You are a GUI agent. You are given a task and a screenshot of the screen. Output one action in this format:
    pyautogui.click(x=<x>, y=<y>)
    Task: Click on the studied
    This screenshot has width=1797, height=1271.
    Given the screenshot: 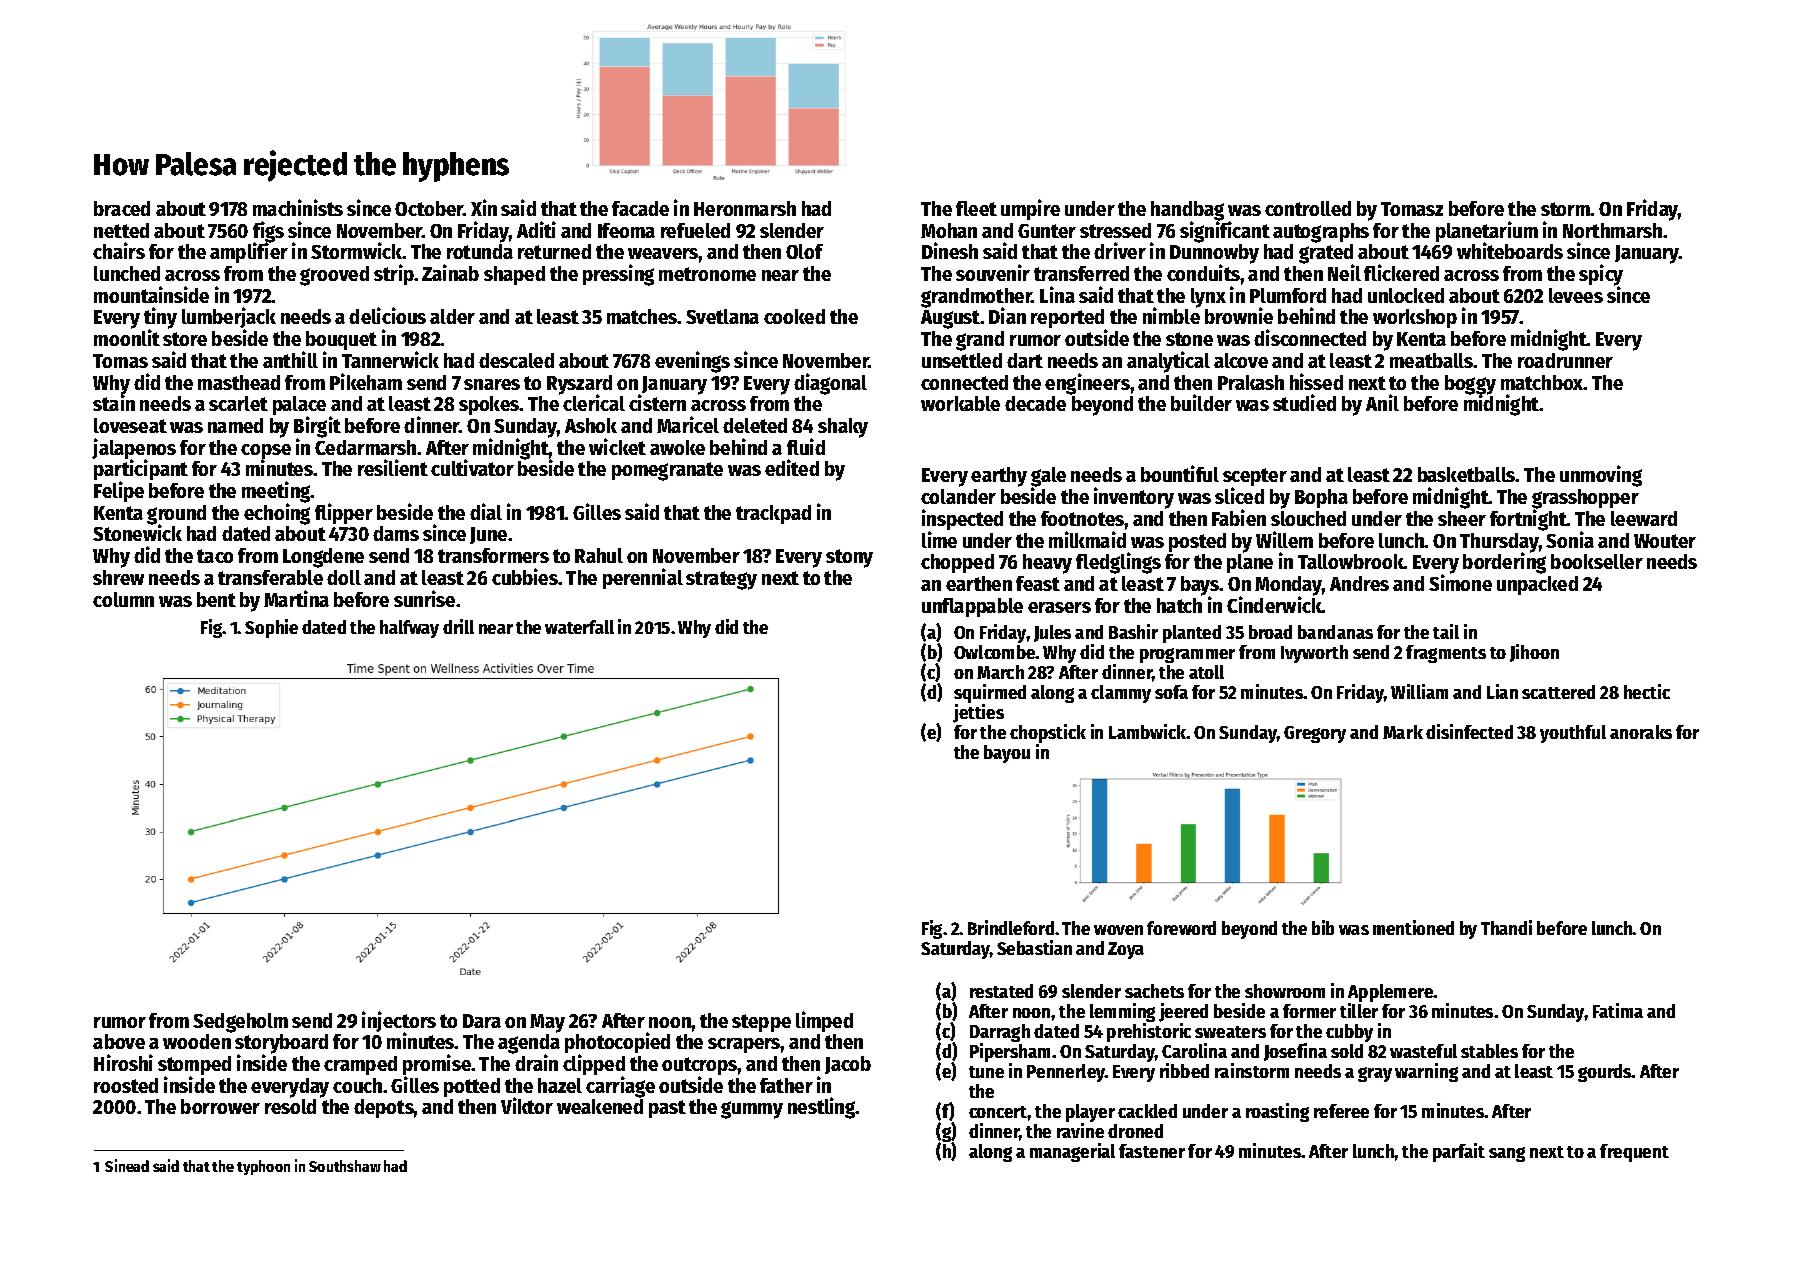 What is the action you would take?
    pyautogui.click(x=1304, y=402)
